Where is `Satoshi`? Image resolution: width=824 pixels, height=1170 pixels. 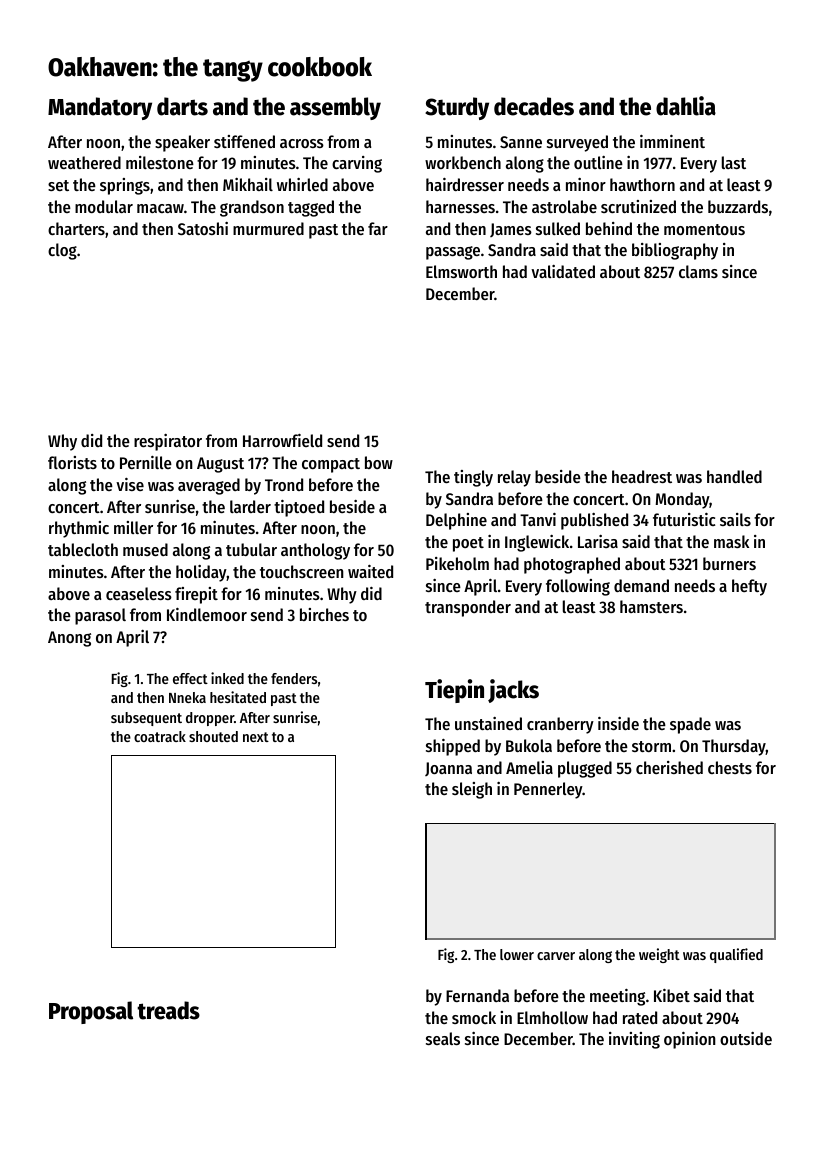 Satoshi is located at coordinates (203, 228).
